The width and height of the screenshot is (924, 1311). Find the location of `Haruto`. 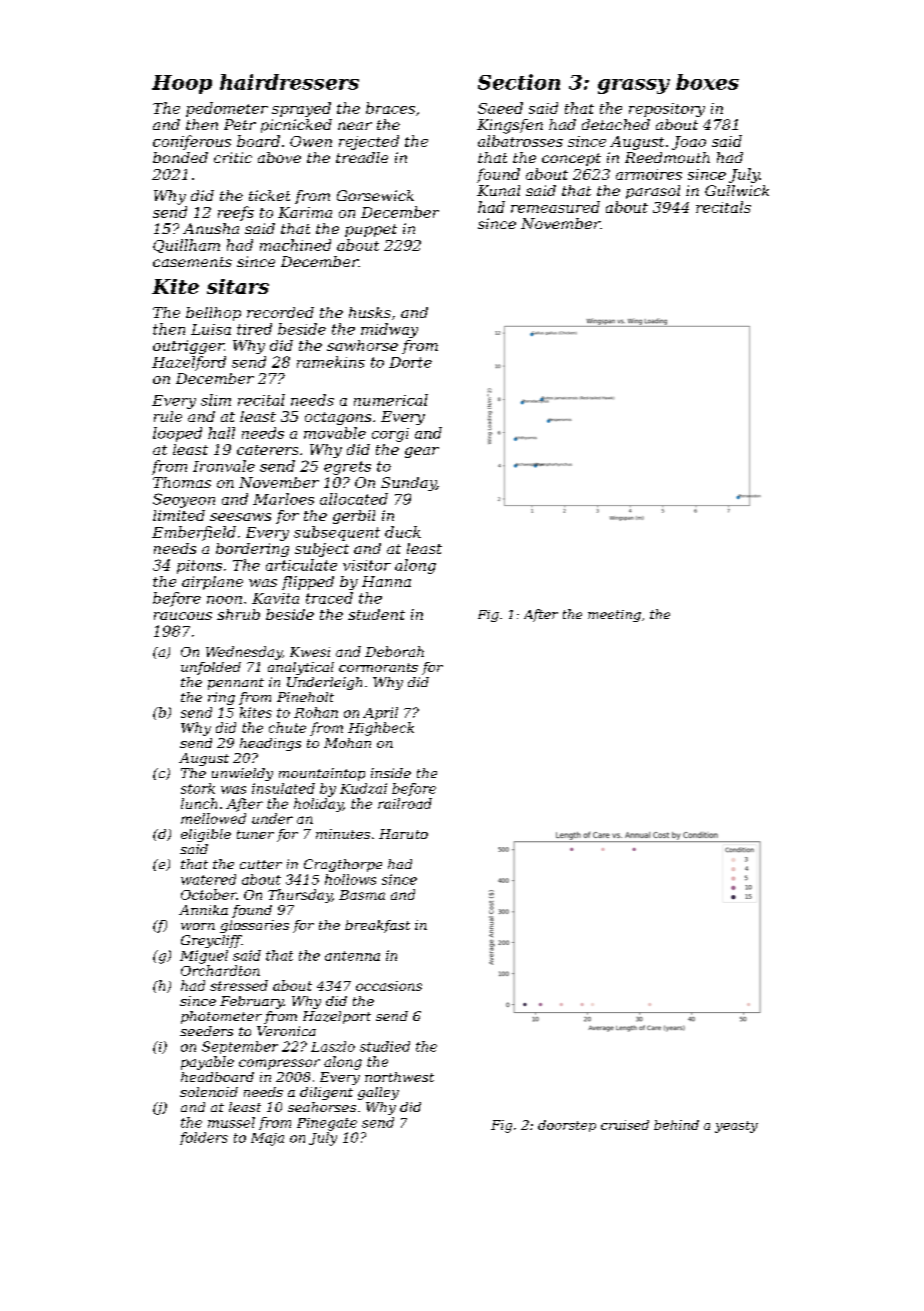

Haruto is located at coordinates (403, 834).
